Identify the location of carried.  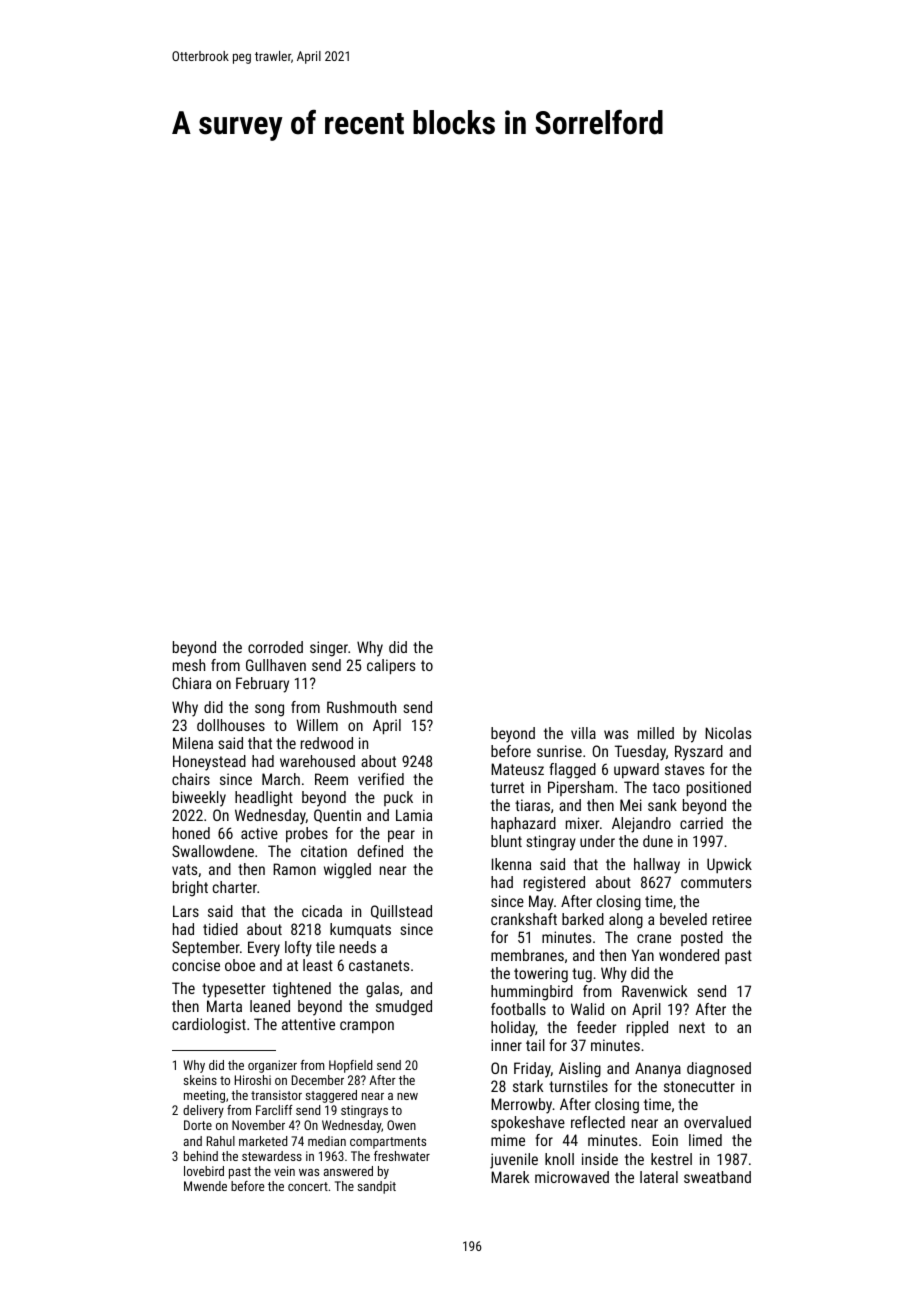
(701, 823).
